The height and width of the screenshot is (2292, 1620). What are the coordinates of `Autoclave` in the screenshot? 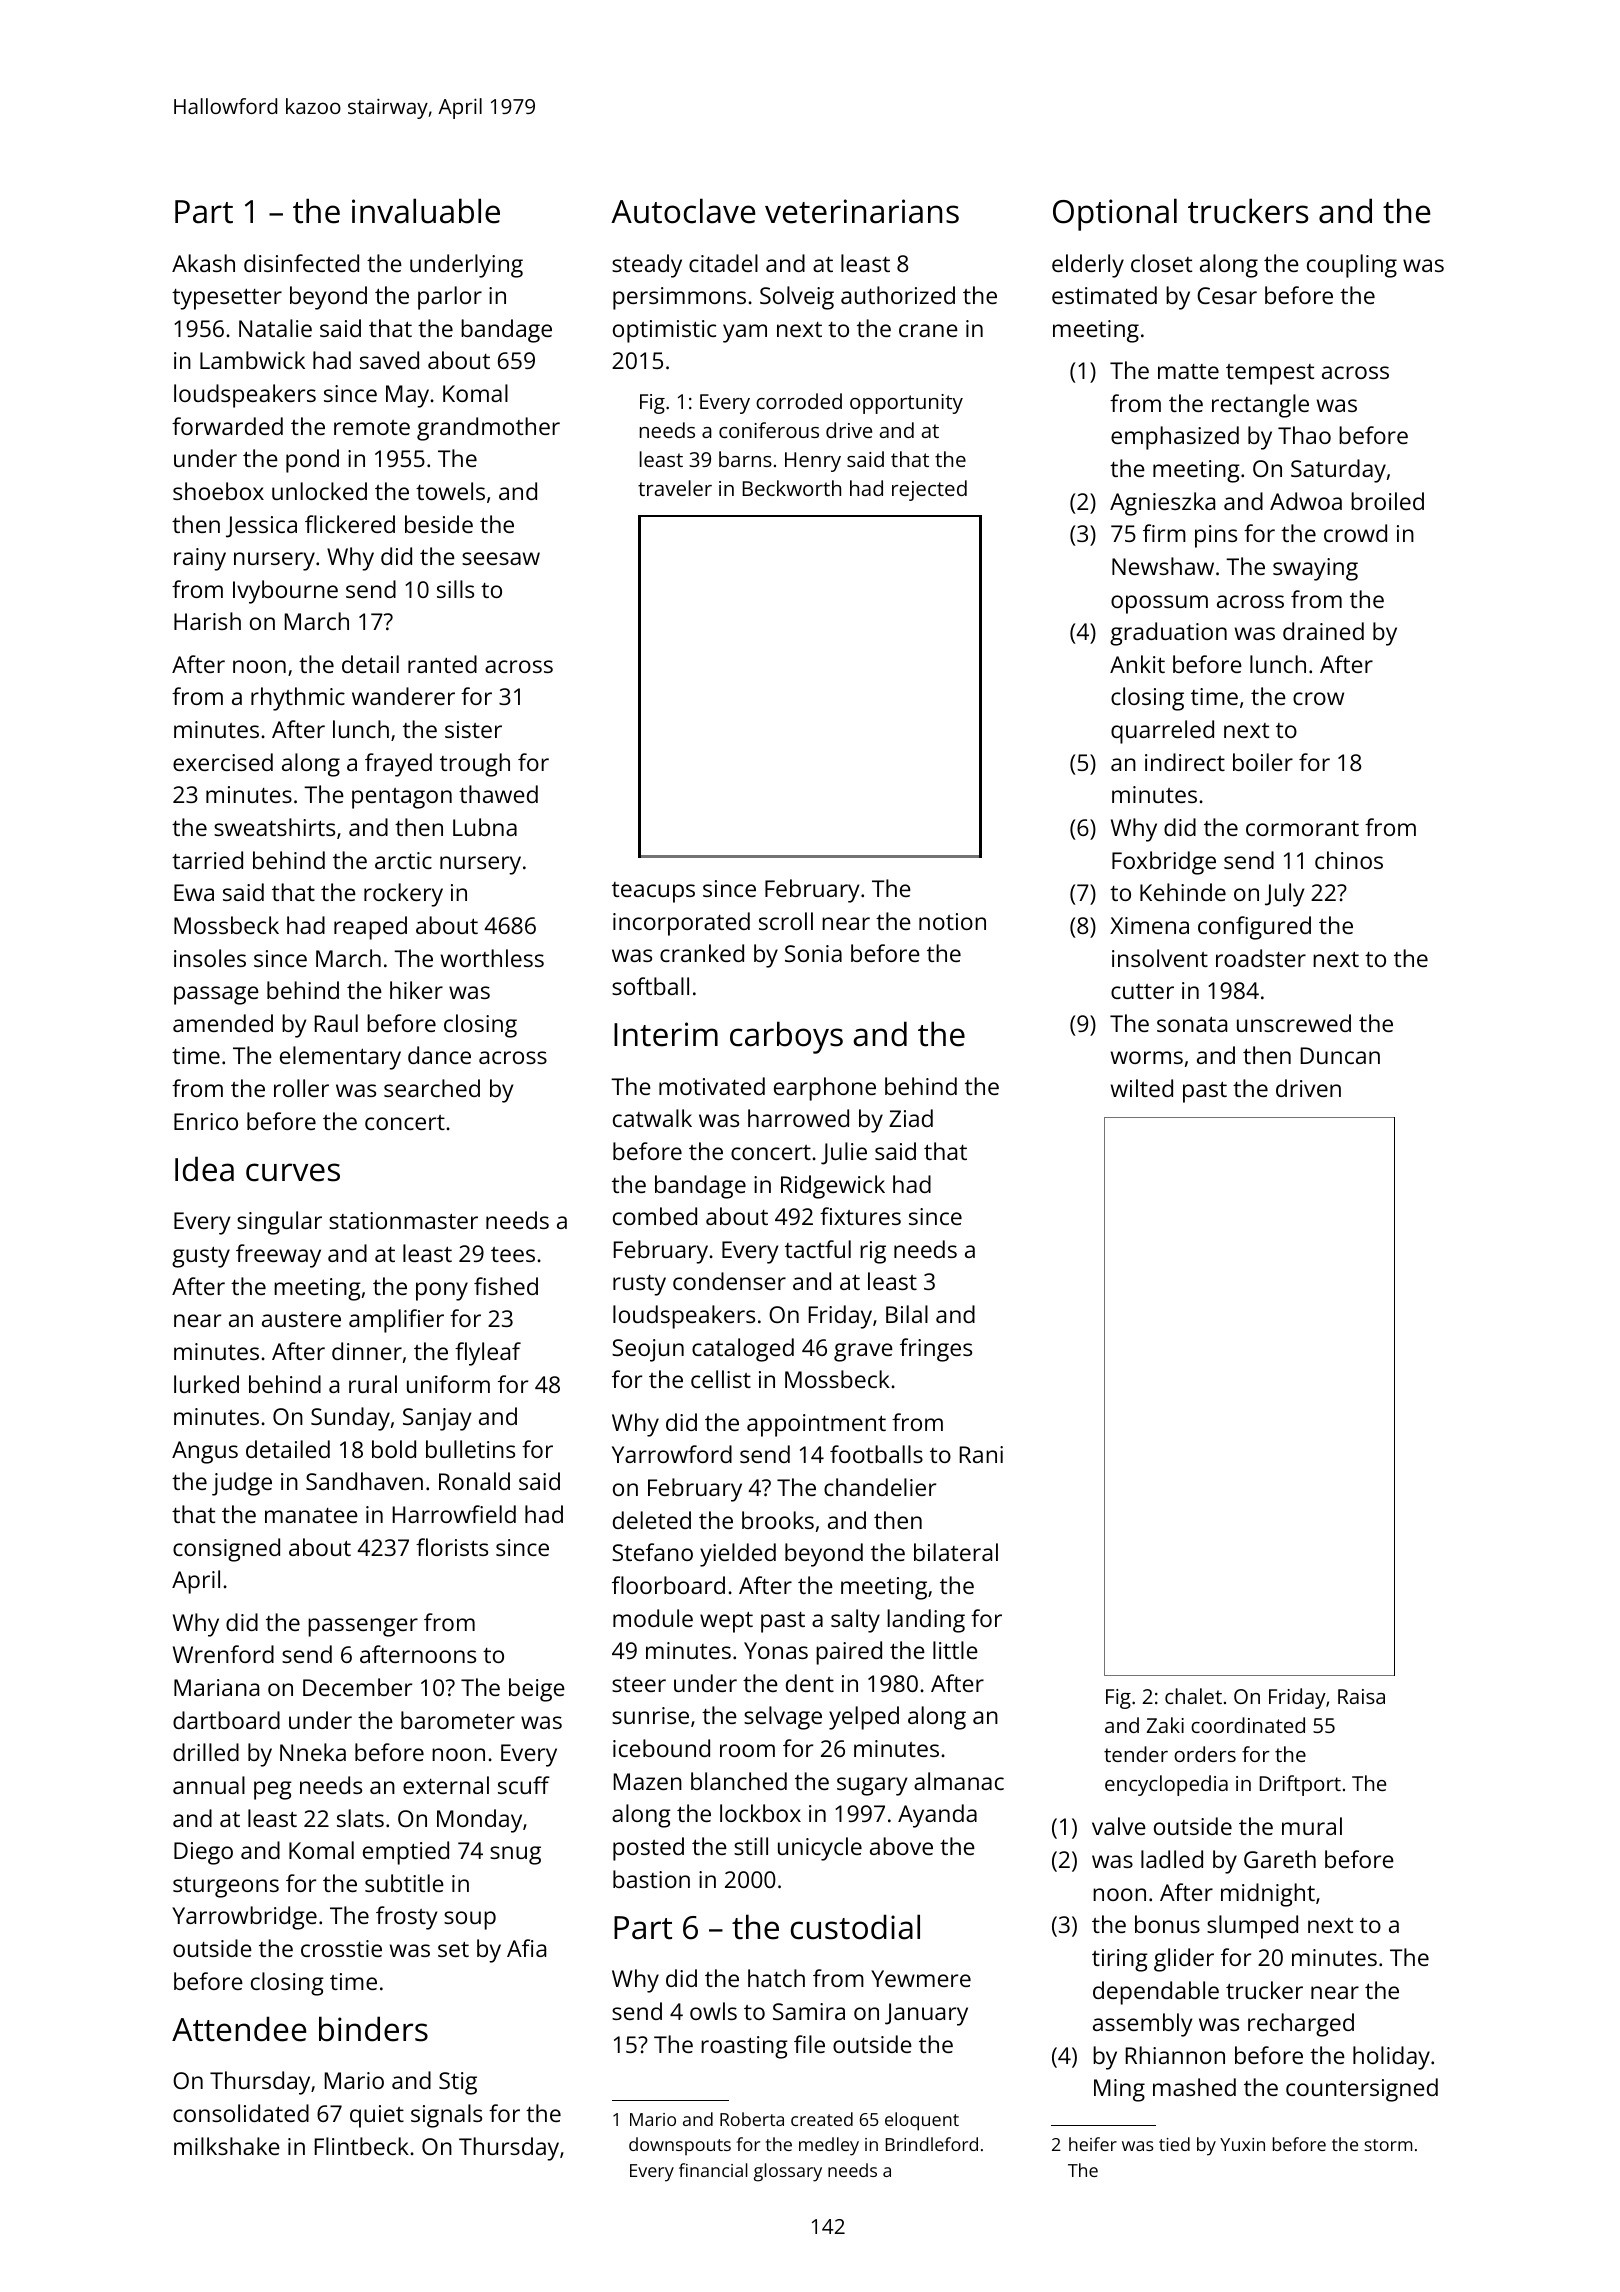 It's located at (683, 211).
